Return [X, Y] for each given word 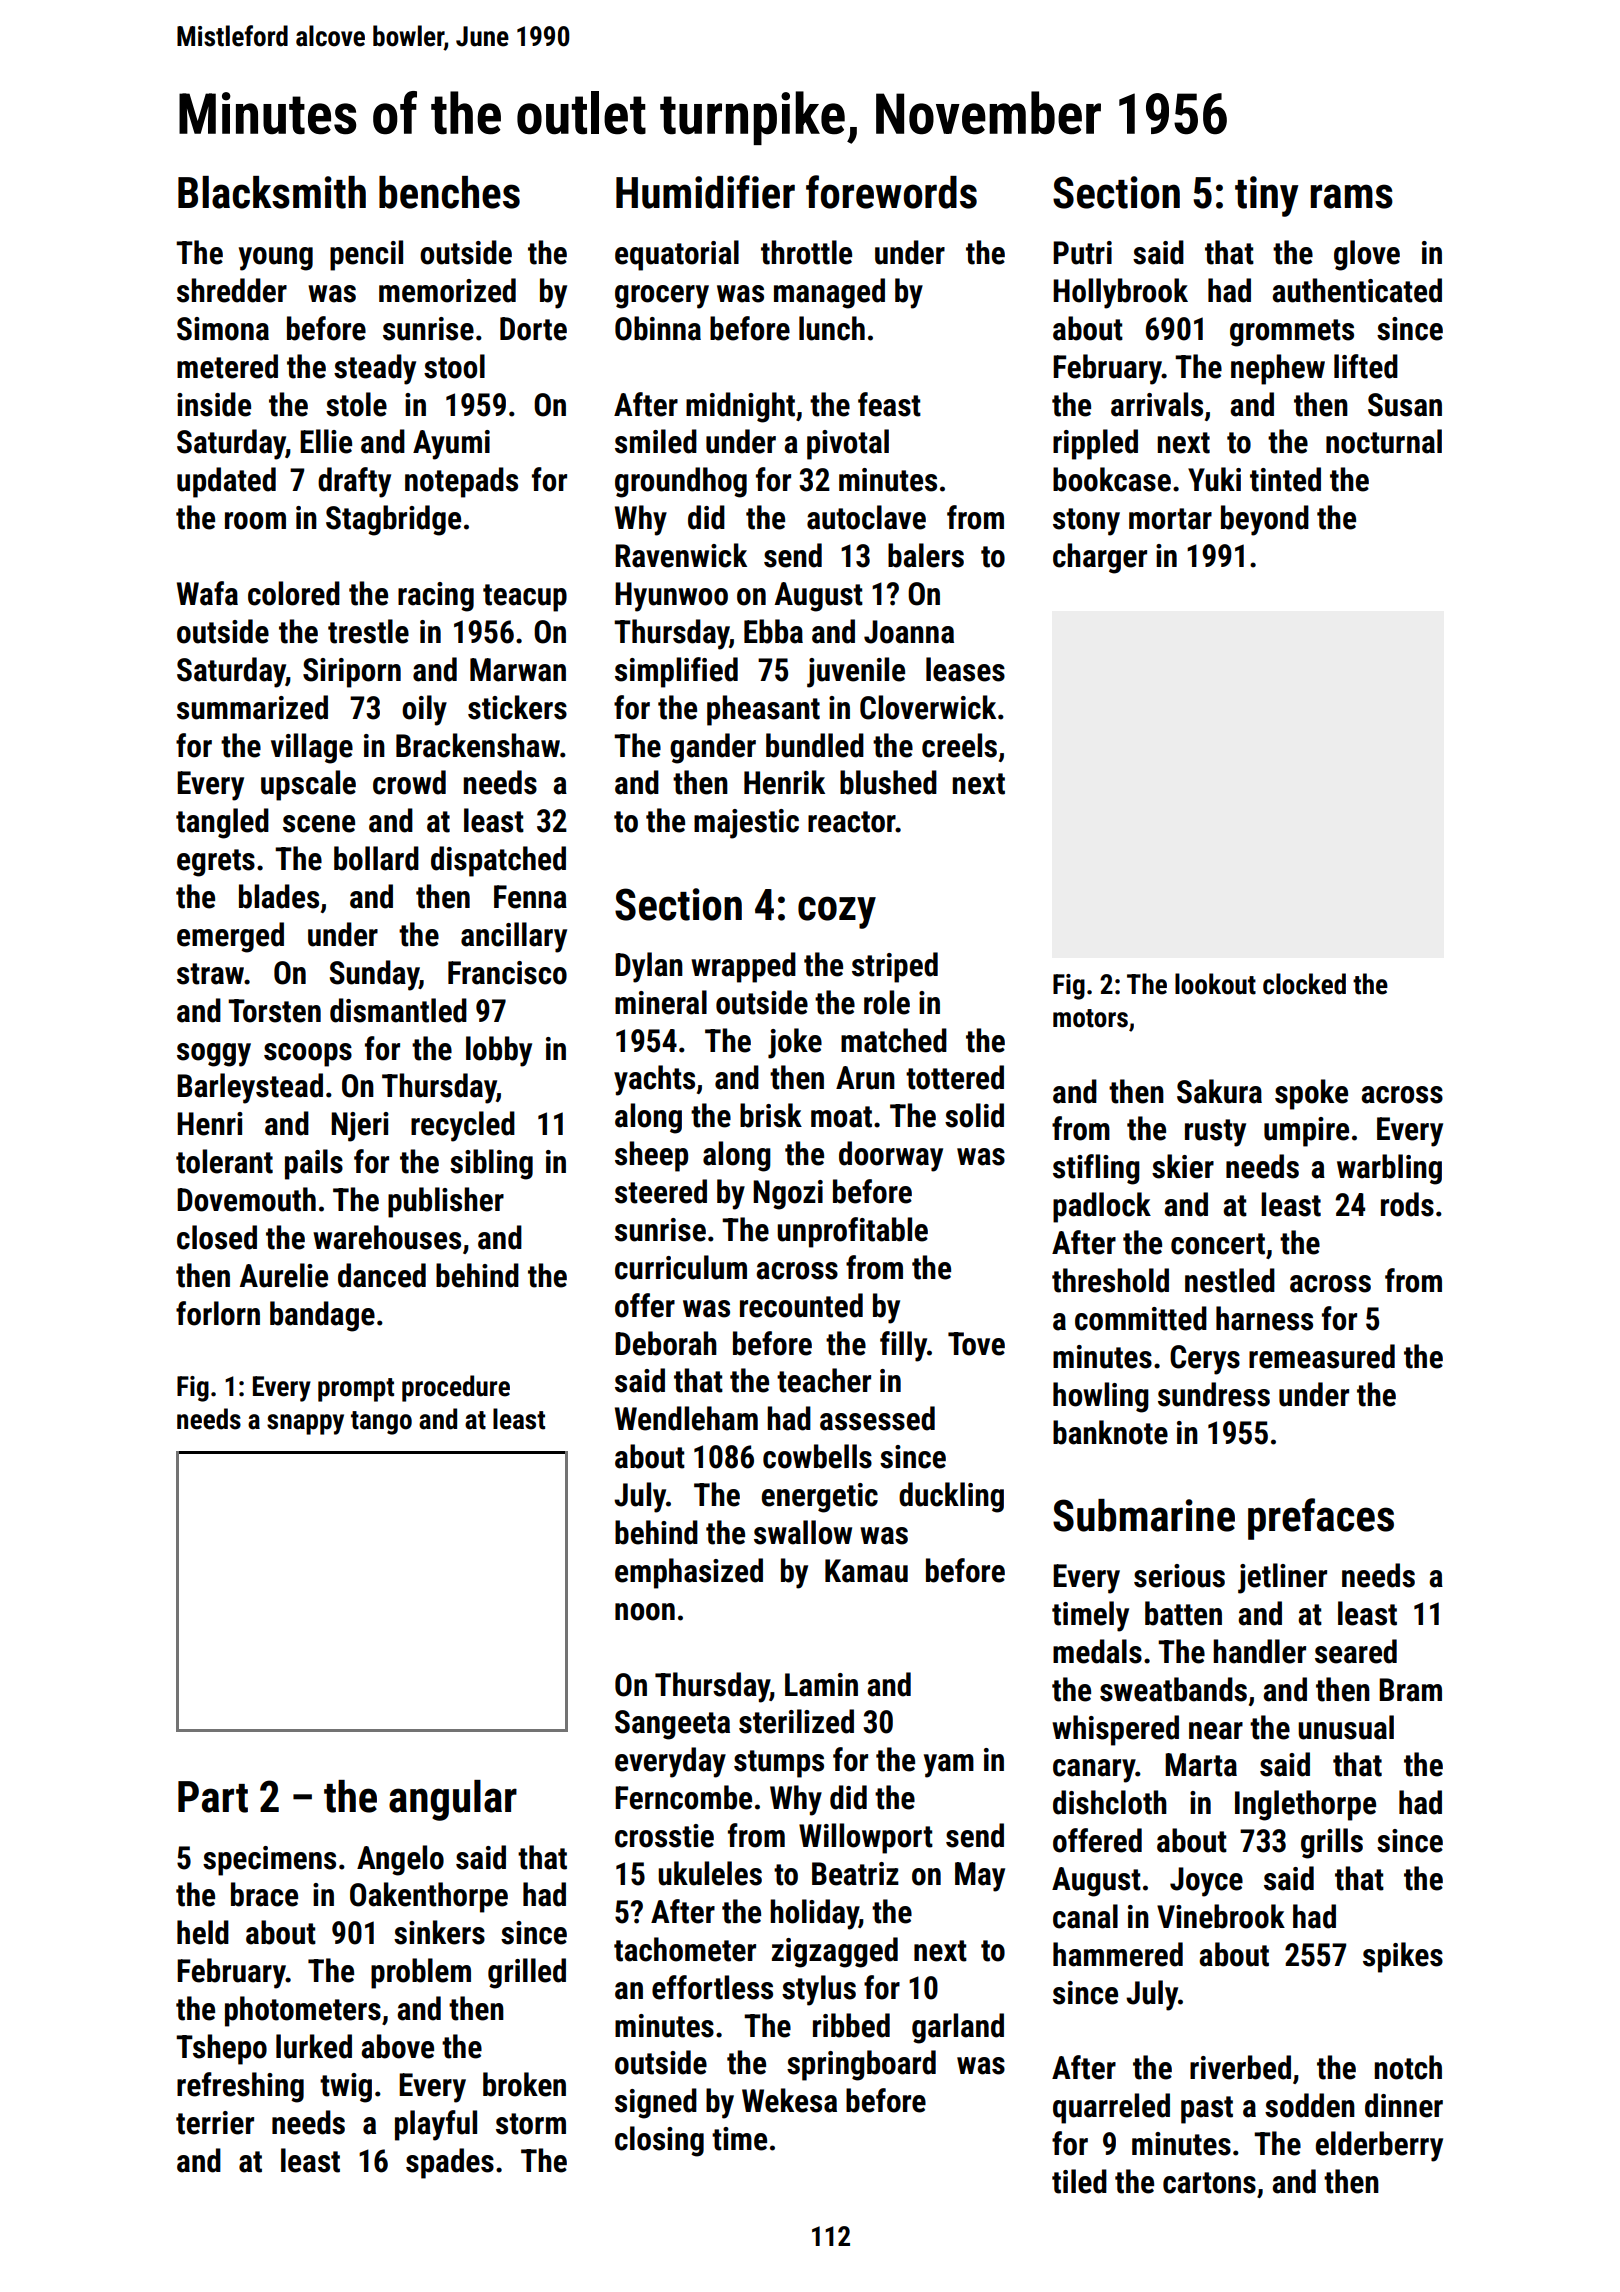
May [980, 1877]
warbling [1389, 1169]
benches [449, 192]
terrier [215, 2123]
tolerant [224, 1161]
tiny [1267, 196]
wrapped [743, 967]
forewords [891, 192]
